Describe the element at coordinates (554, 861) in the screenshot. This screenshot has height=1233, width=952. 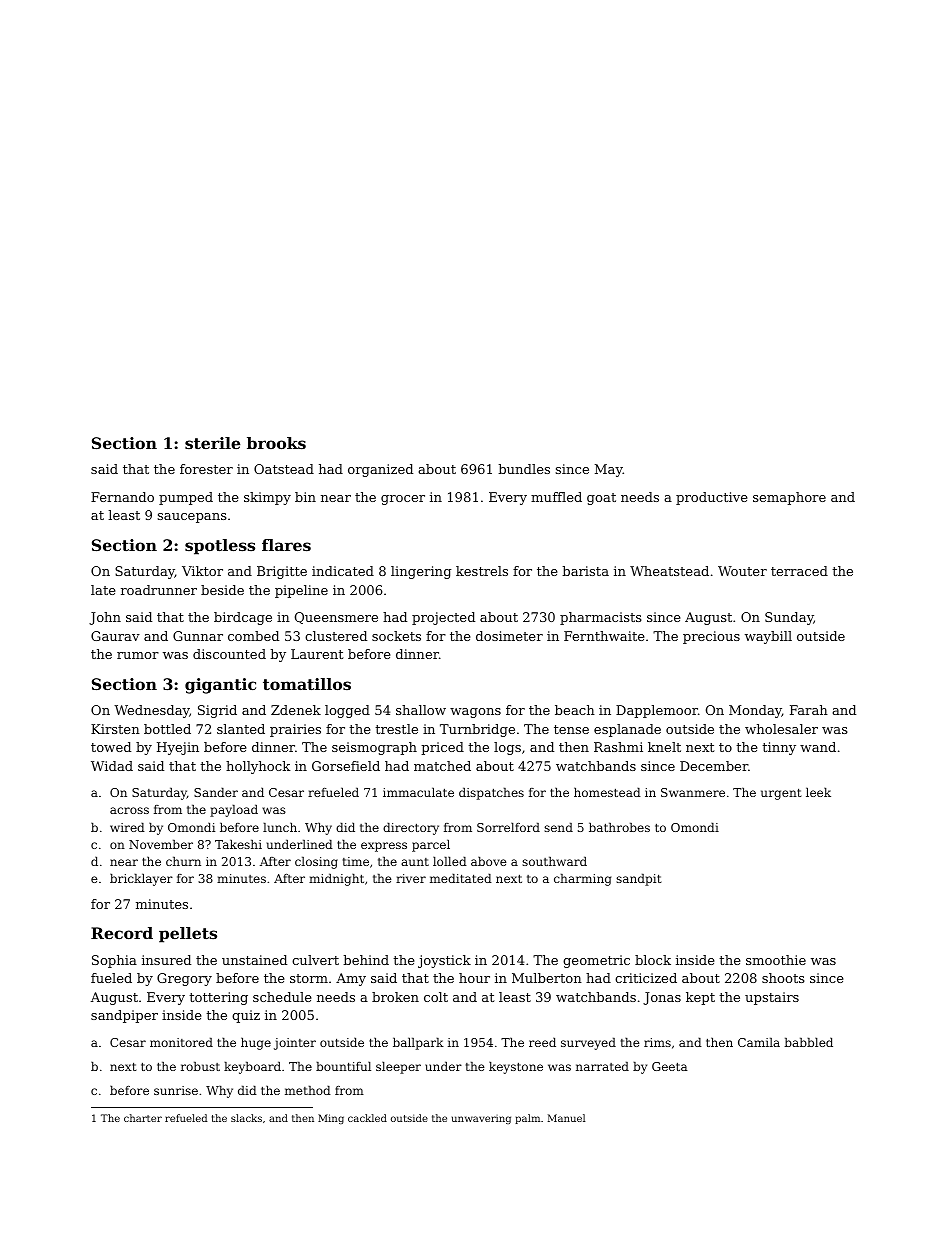
I see `southward` at that location.
